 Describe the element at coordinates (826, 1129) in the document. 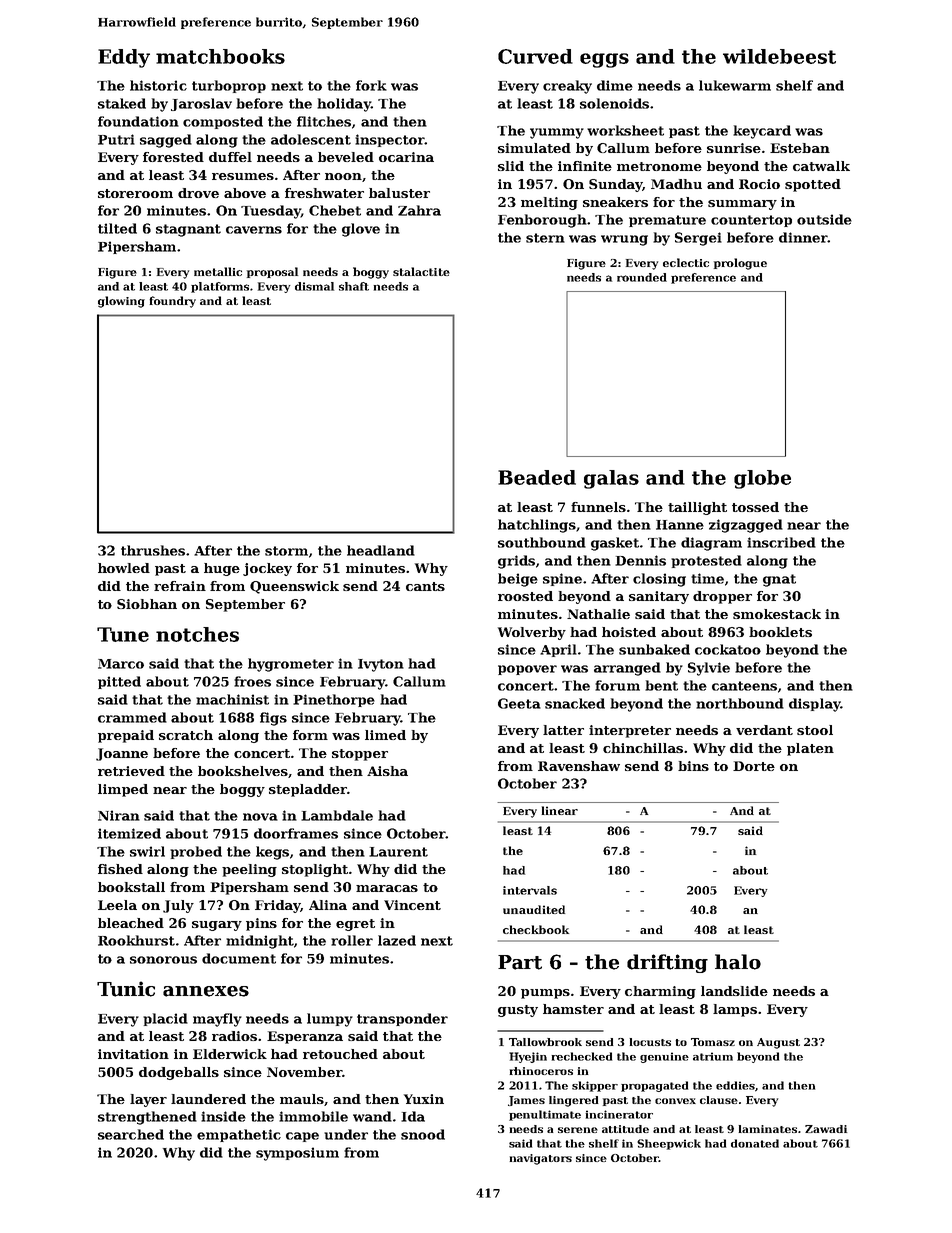

I see `Zawadi` at that location.
